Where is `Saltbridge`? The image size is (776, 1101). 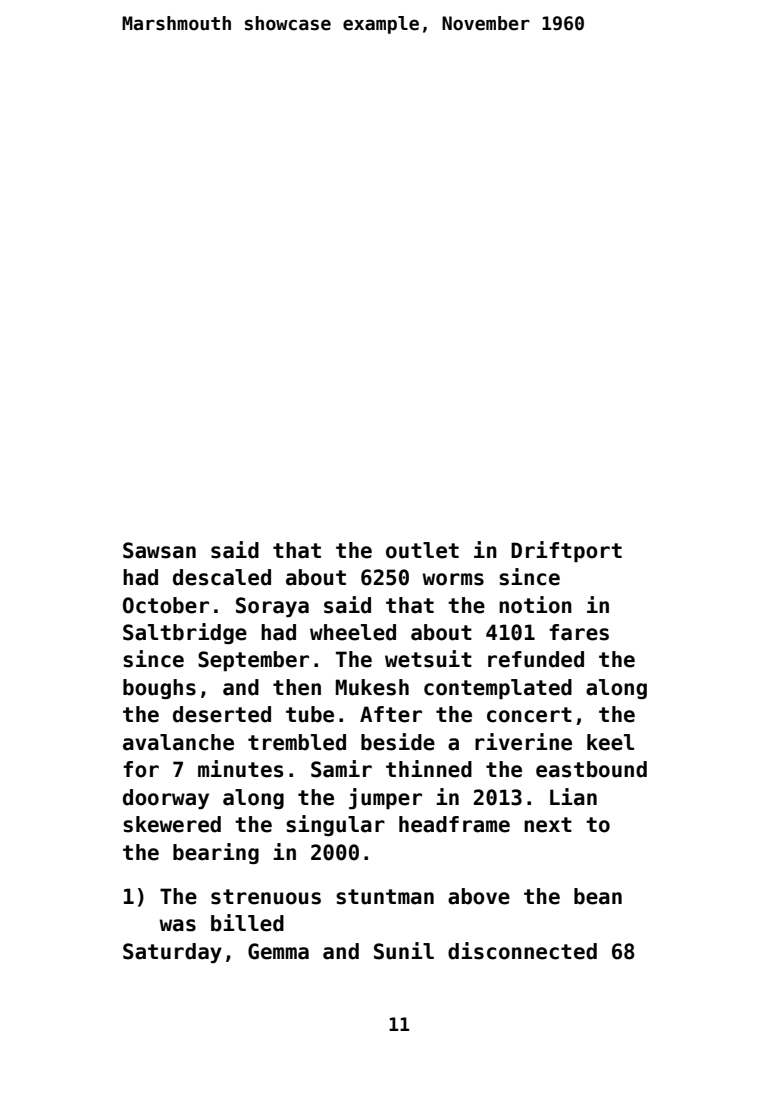 Saltbridge is located at coordinates (185, 633).
